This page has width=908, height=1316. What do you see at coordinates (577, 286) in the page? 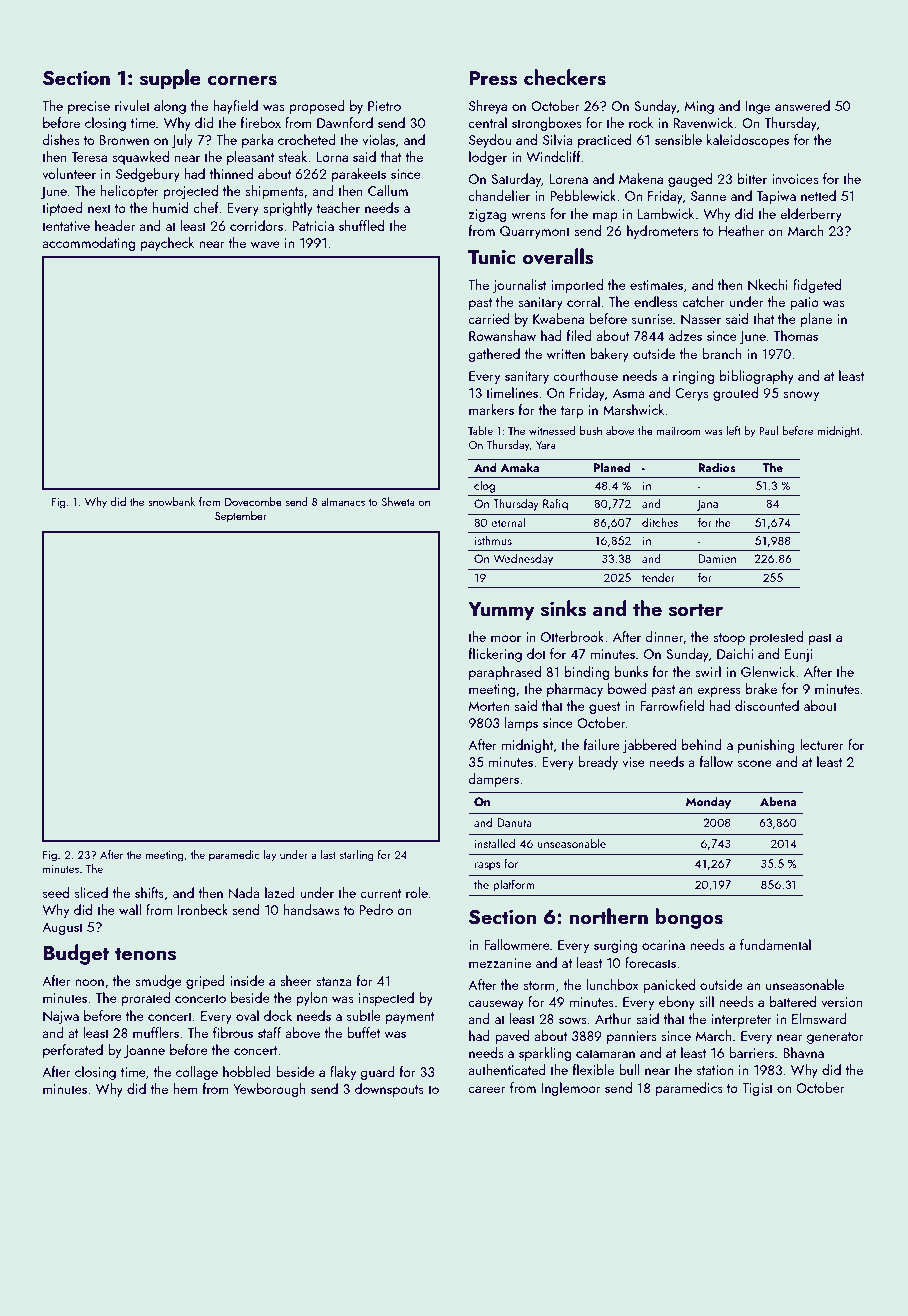
I see `imported` at bounding box center [577, 286].
